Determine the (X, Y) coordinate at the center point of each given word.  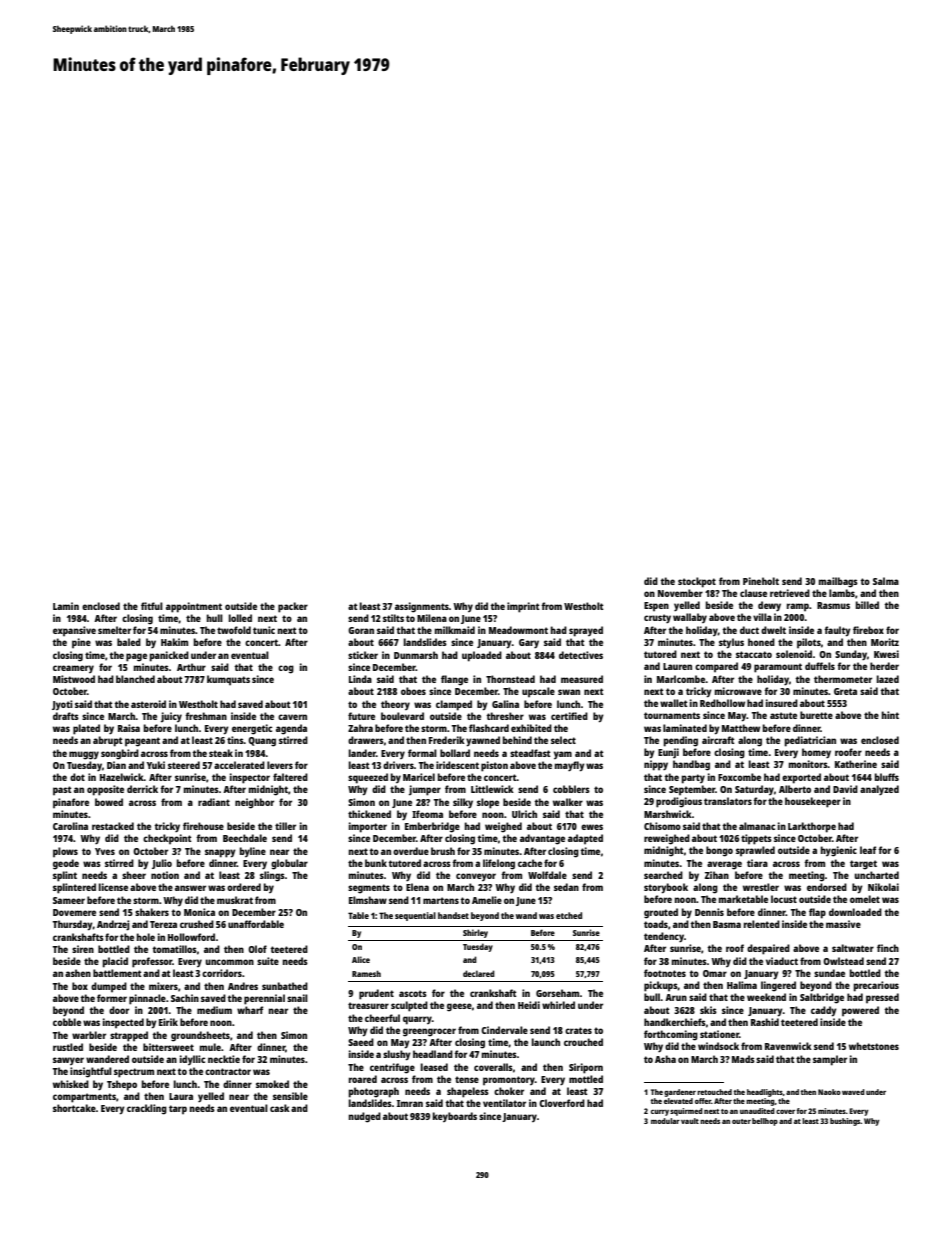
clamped (454, 705)
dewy (769, 606)
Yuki (156, 765)
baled (129, 642)
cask (280, 1108)
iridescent (457, 765)
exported (801, 778)
